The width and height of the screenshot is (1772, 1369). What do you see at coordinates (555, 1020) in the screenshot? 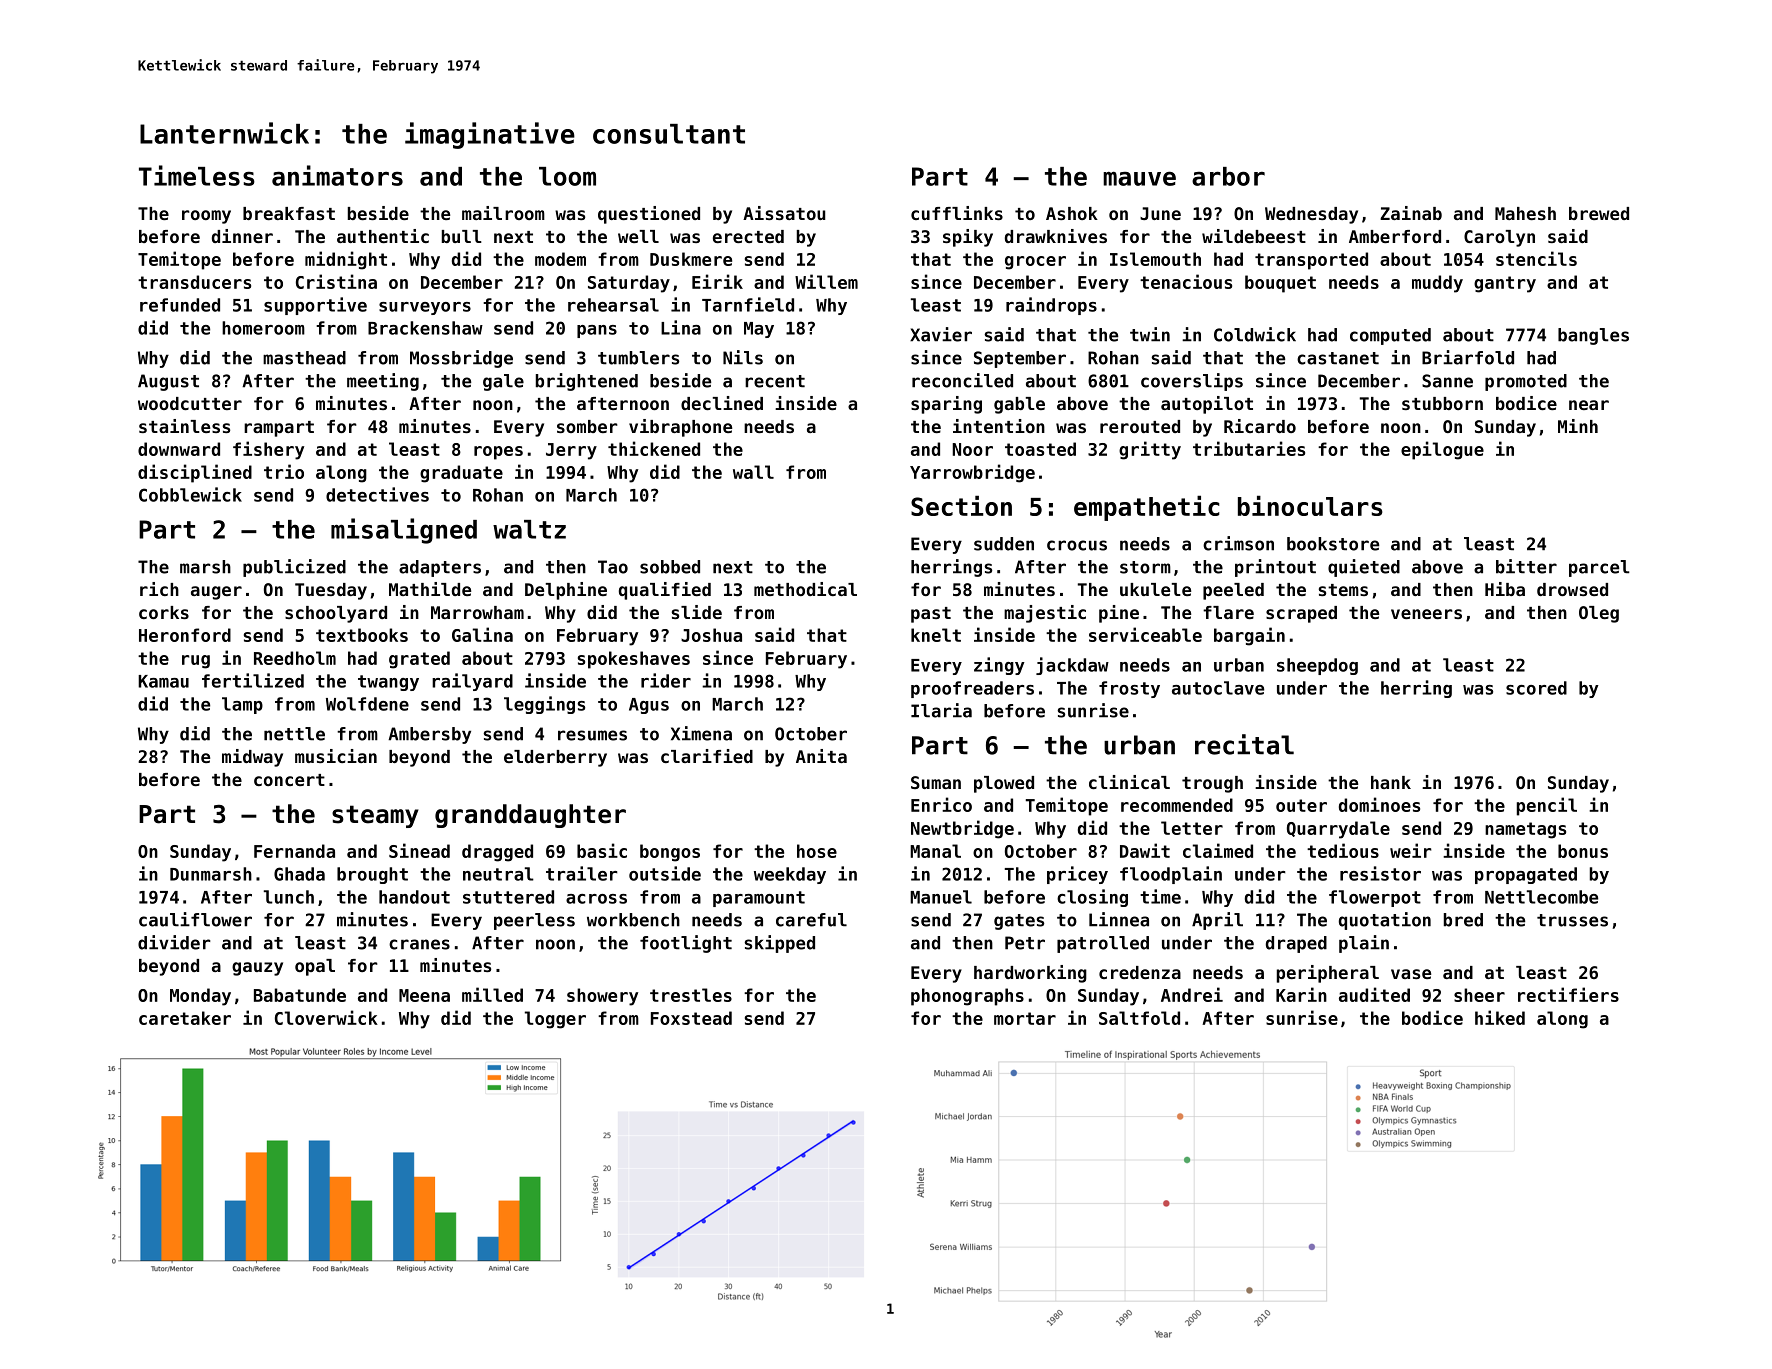
I see `logger` at bounding box center [555, 1020].
